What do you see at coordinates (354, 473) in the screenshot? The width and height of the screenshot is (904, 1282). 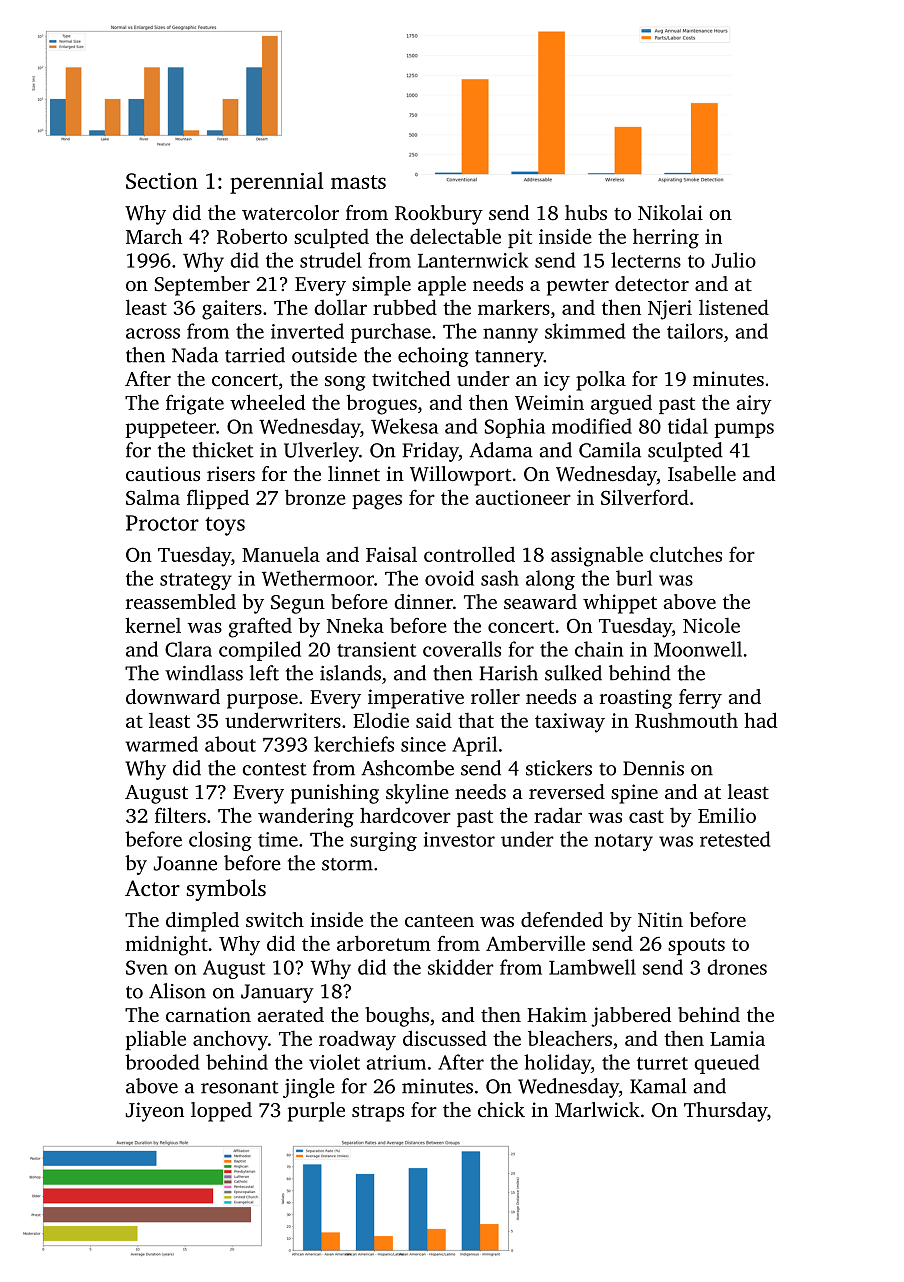 I see `linnet` at bounding box center [354, 473].
